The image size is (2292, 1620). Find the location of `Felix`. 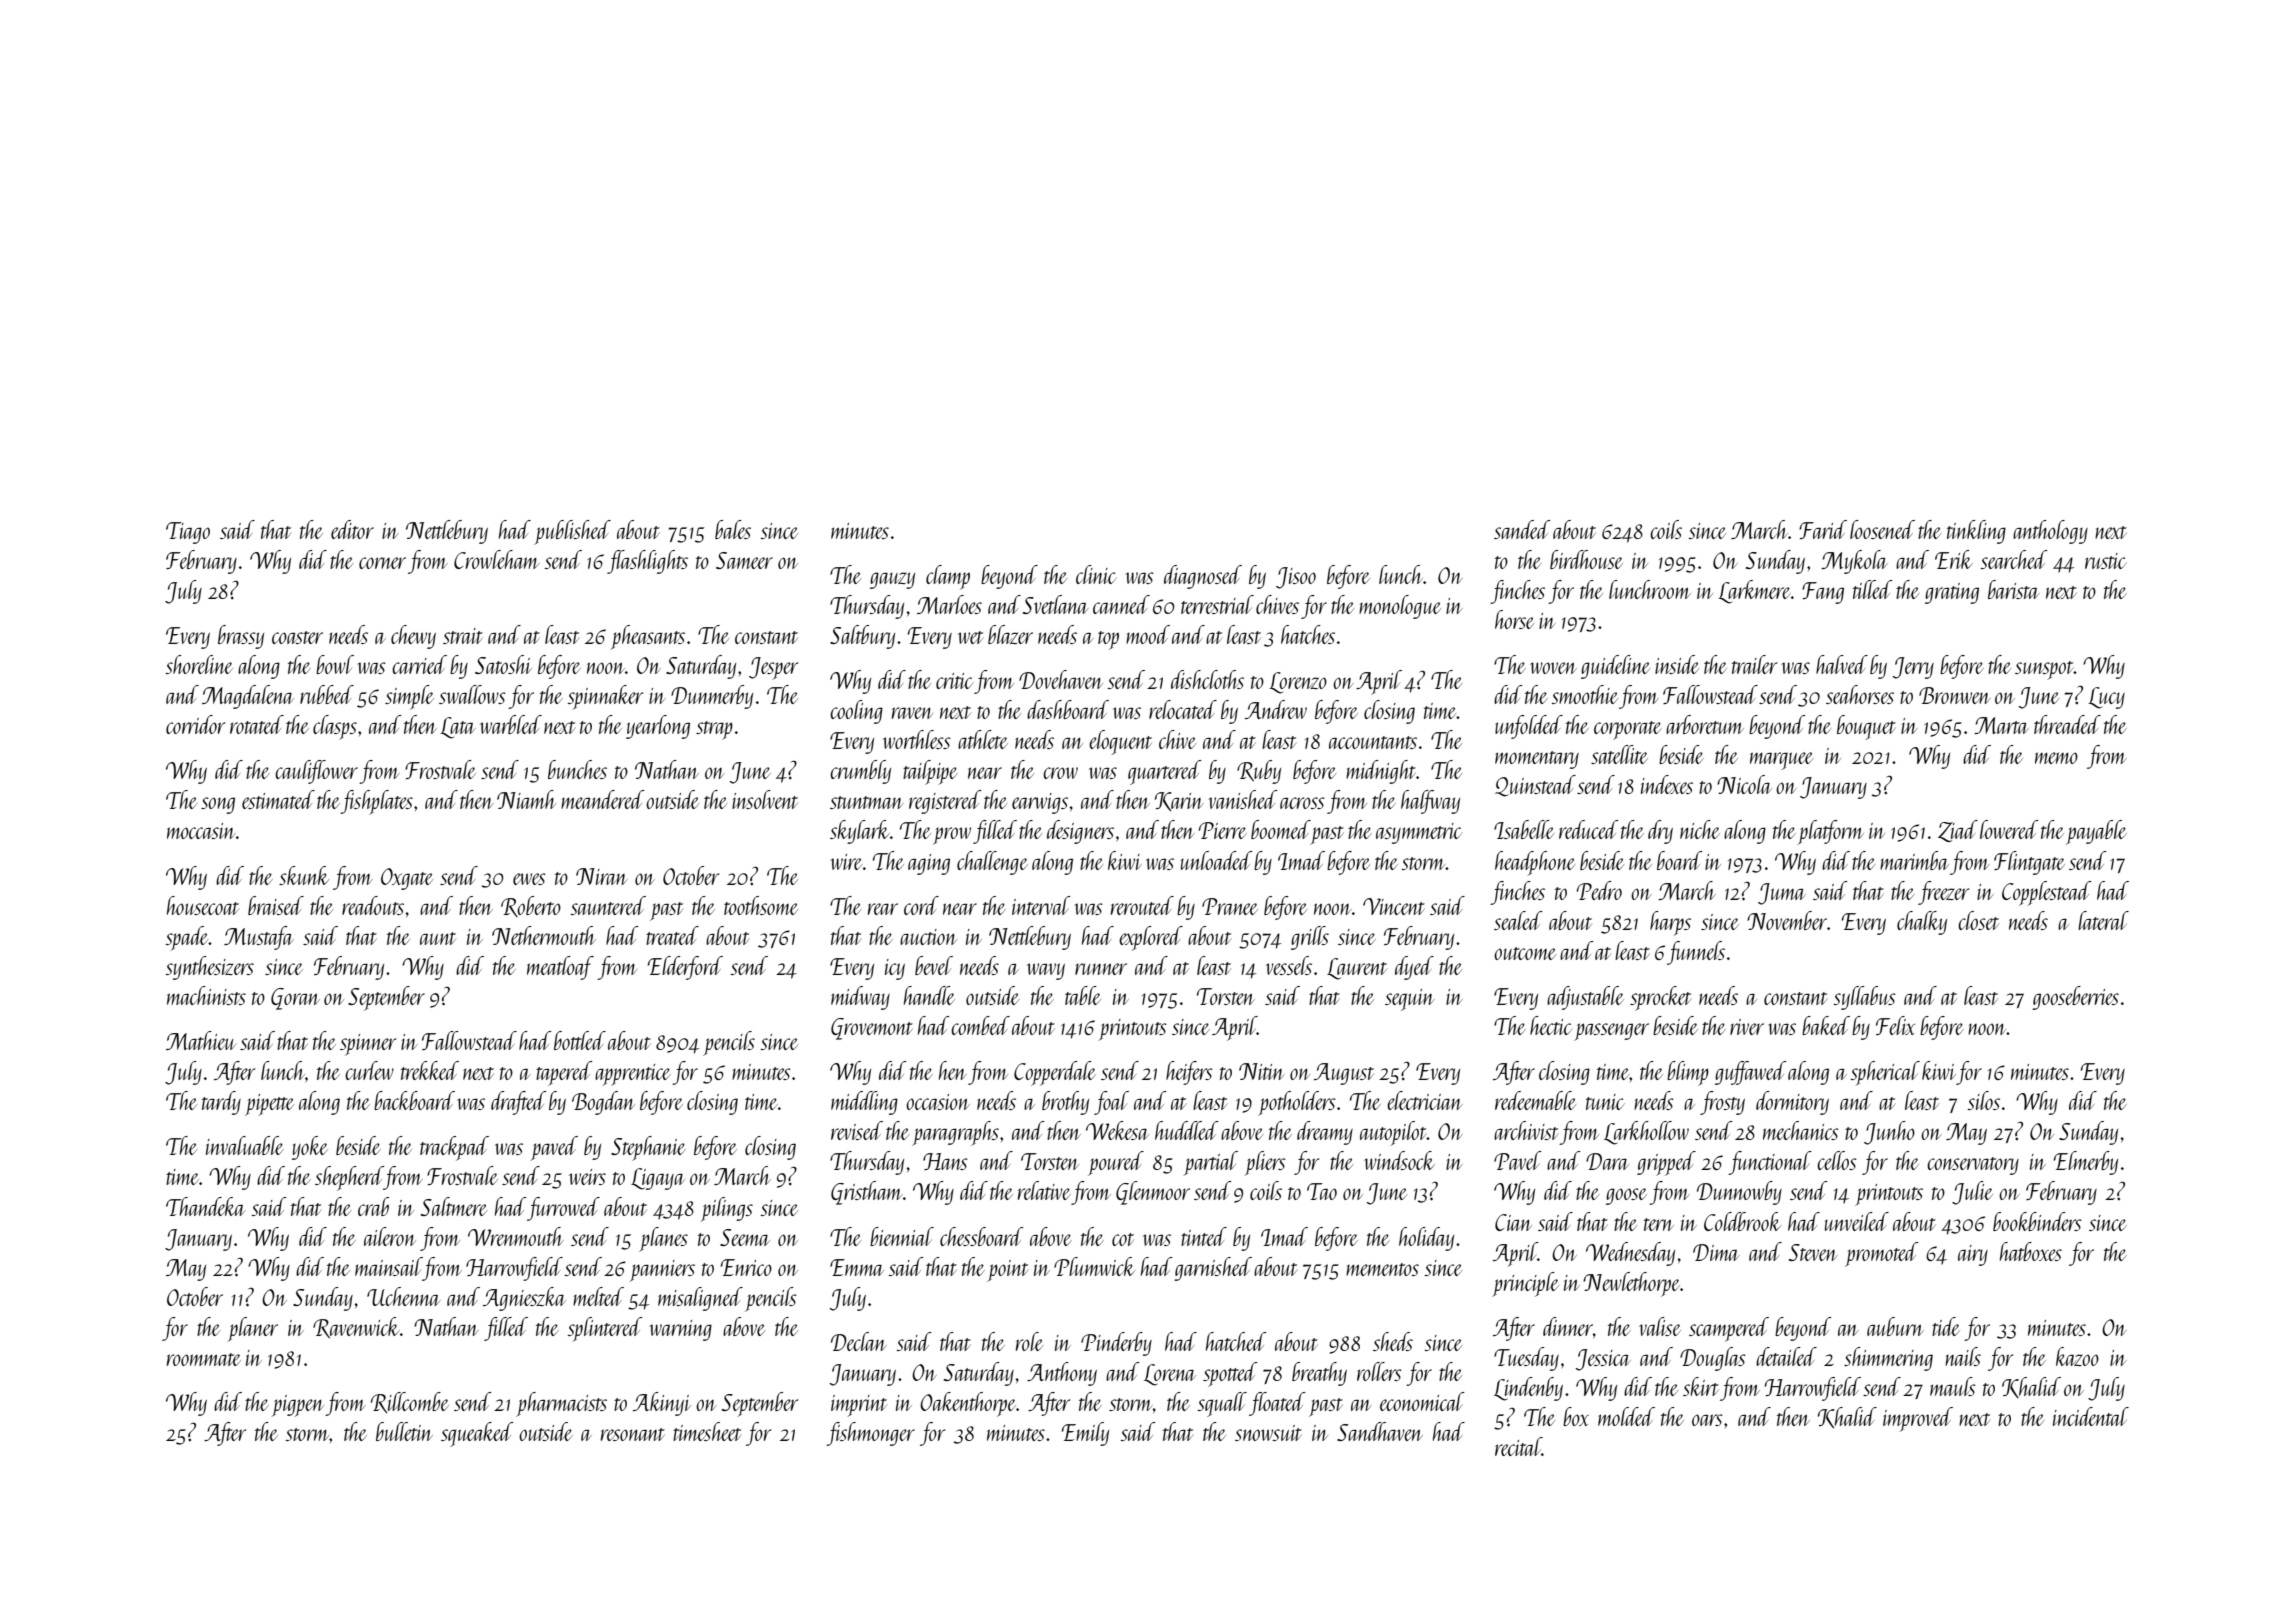

Felix is located at coordinates (1895, 1025).
